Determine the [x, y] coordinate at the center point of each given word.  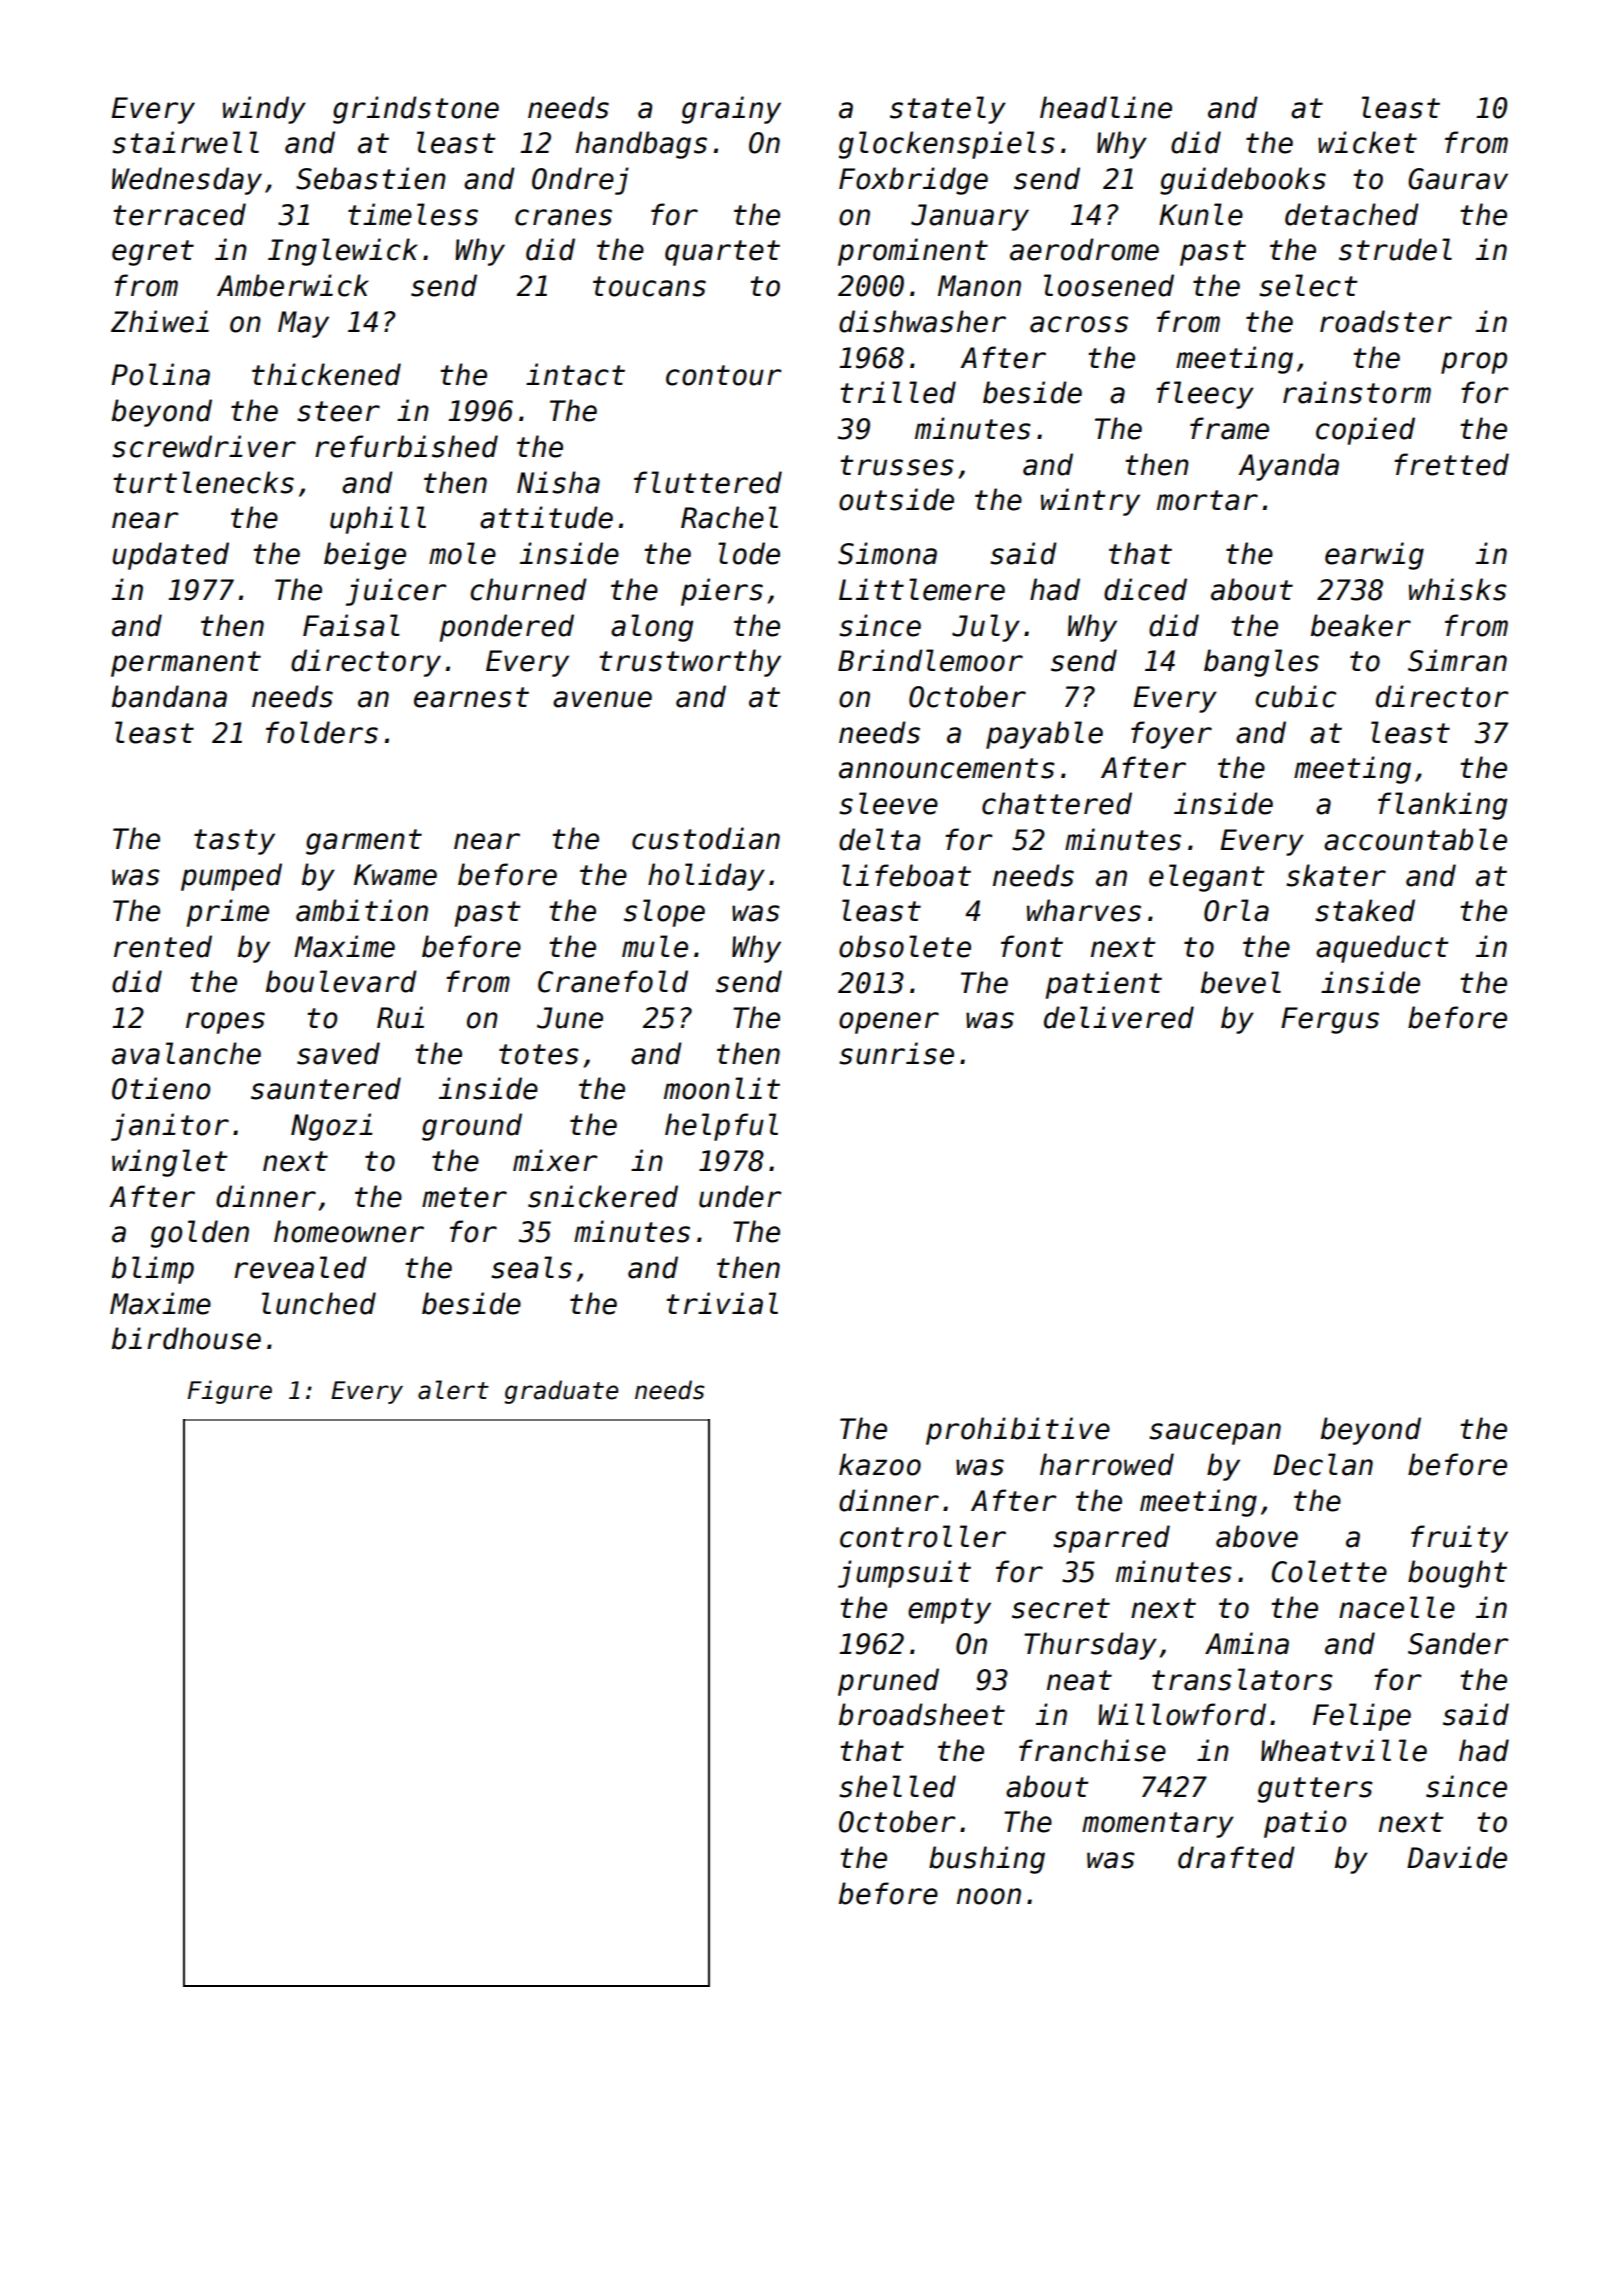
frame [1229, 428]
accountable [1415, 839]
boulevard [341, 981]
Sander [1458, 1643]
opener [889, 1023]
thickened [326, 374]
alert [453, 1390]
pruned [888, 1682]
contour [724, 375]
